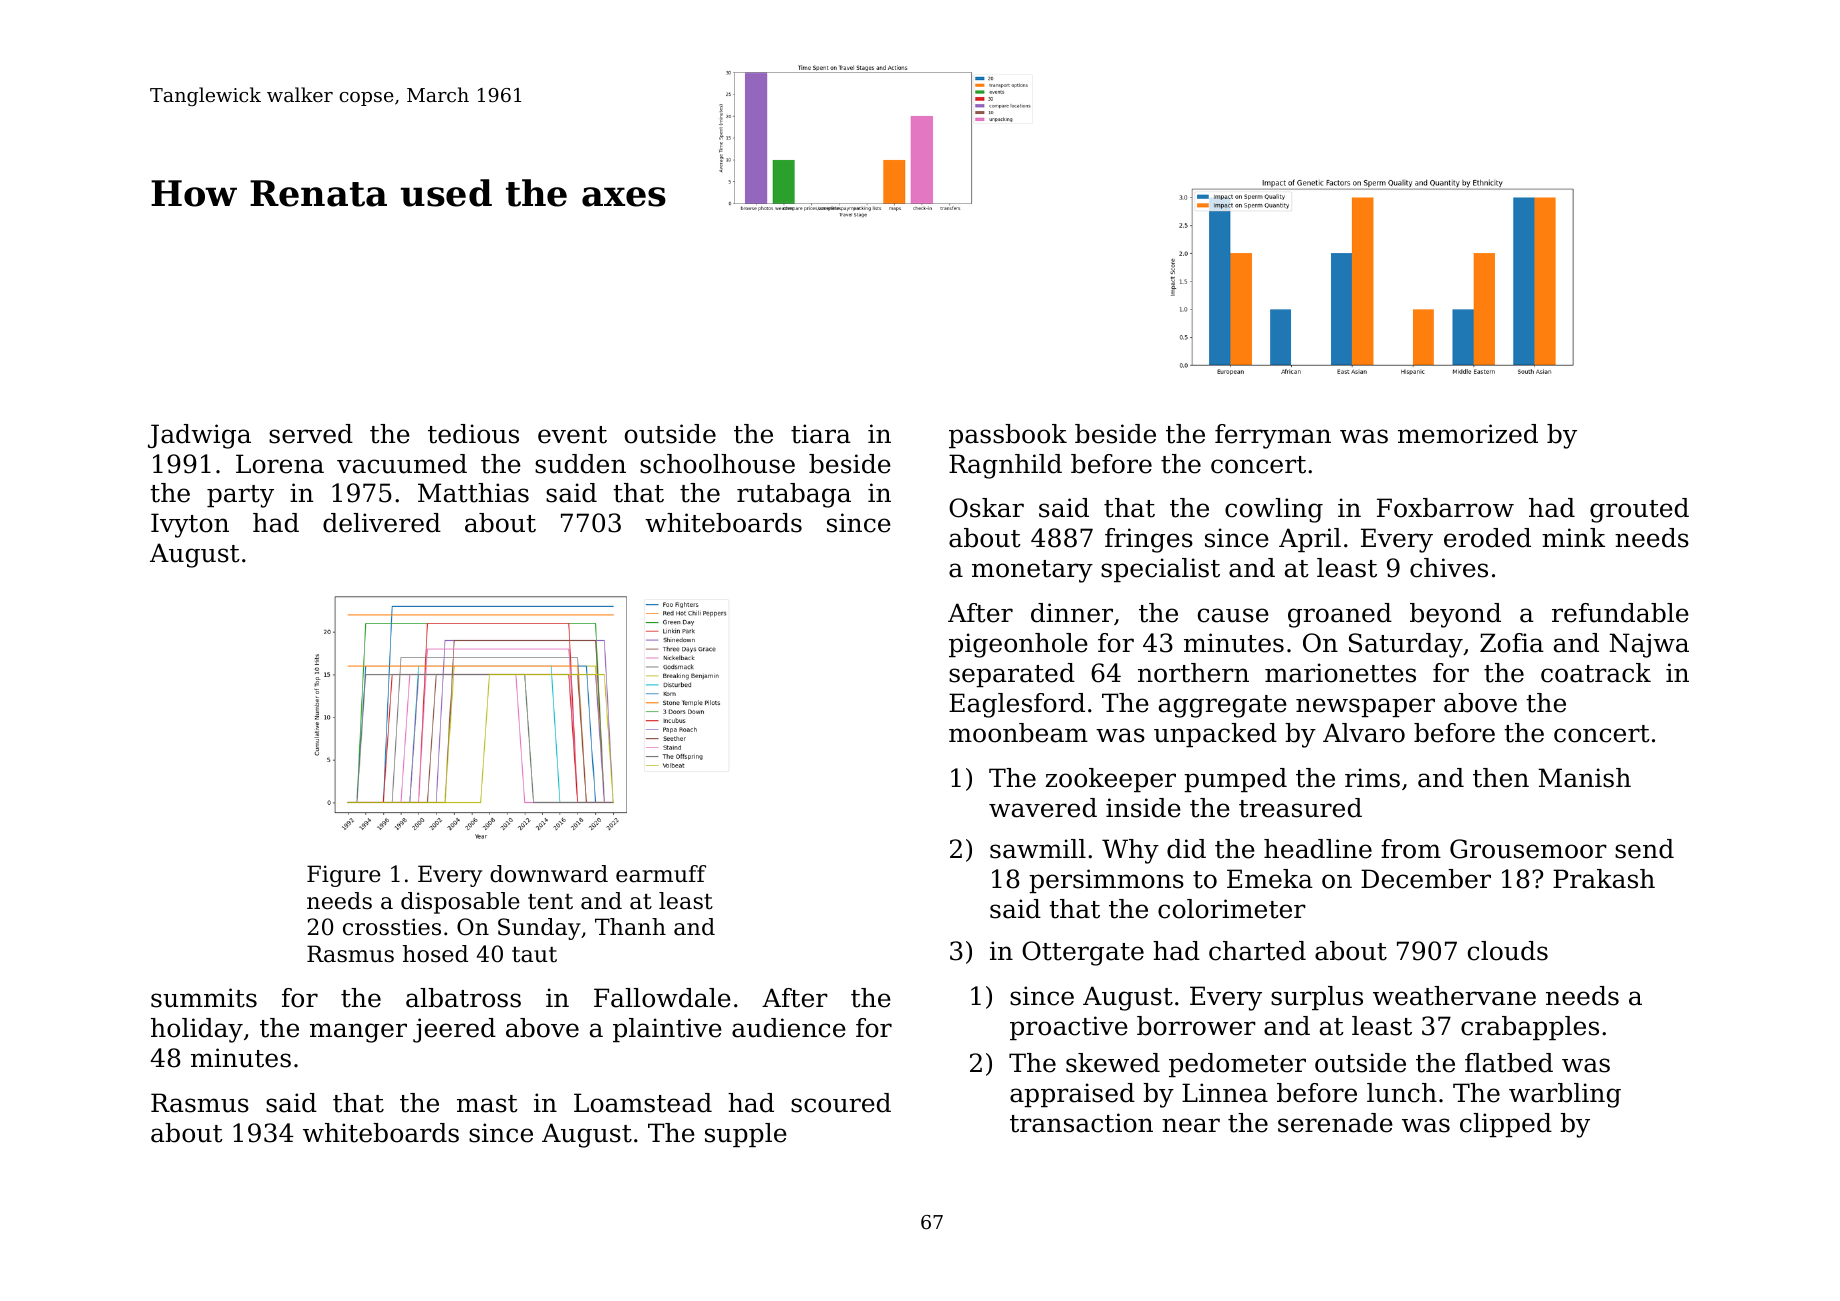  I want to click on clipped, so click(1506, 1125).
